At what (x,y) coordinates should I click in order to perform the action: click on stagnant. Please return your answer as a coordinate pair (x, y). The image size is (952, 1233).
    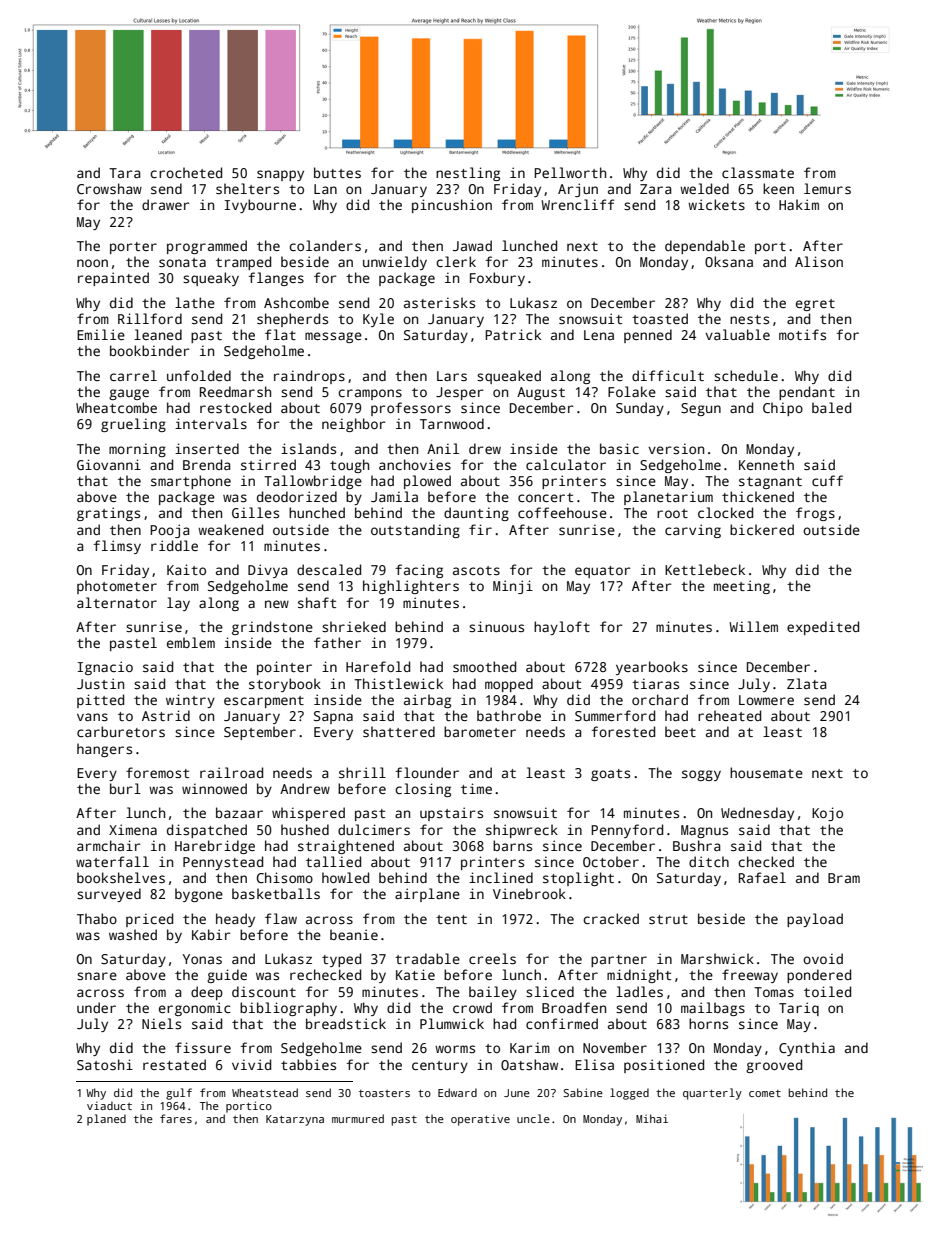
    Looking at the image, I should click on (770, 483).
